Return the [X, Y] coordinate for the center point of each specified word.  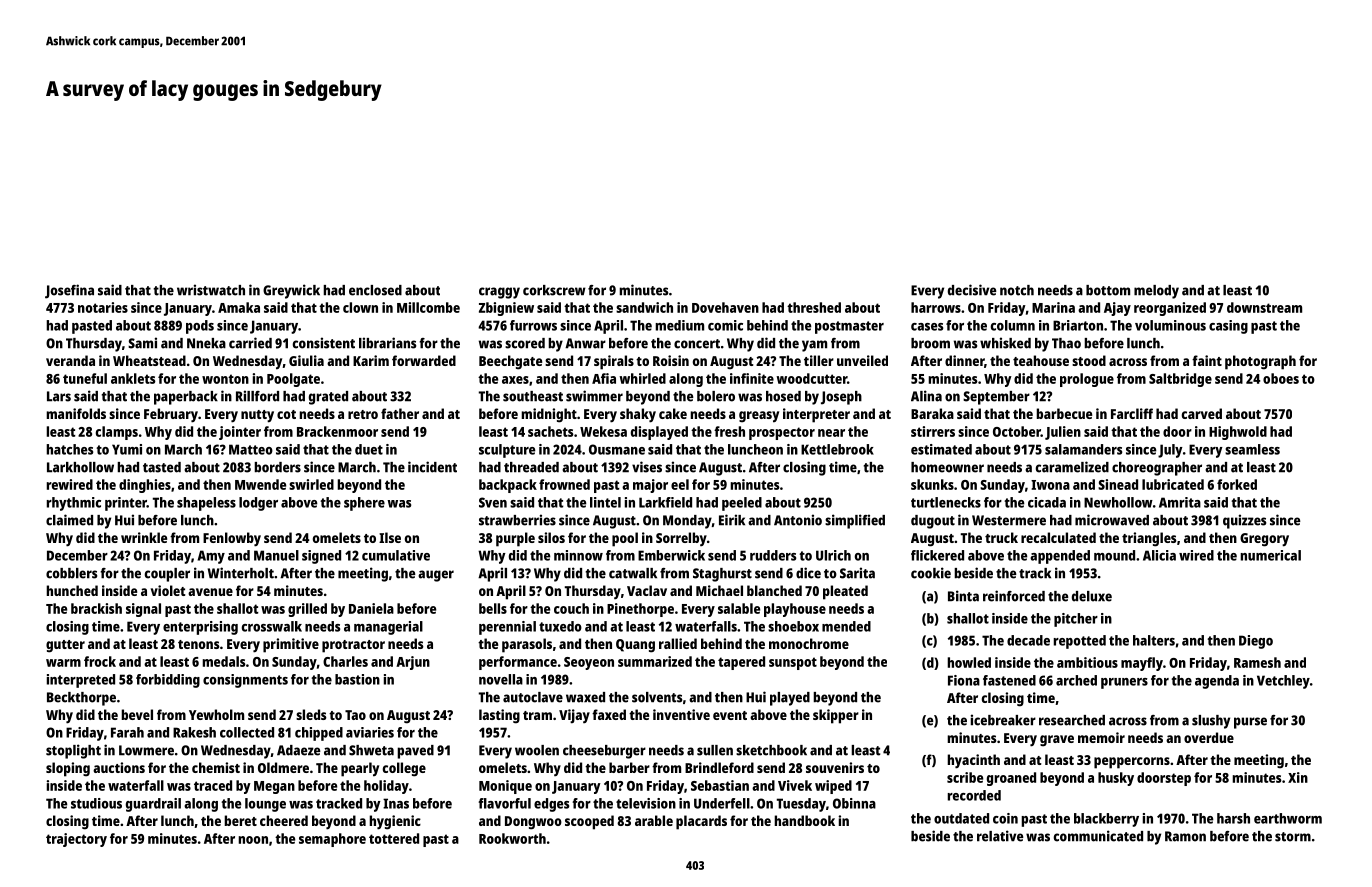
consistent [324, 343]
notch [1017, 290]
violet [168, 590]
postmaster [849, 327]
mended [846, 626]
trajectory [76, 840]
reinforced [1014, 596]
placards [701, 822]
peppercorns [1132, 763]
